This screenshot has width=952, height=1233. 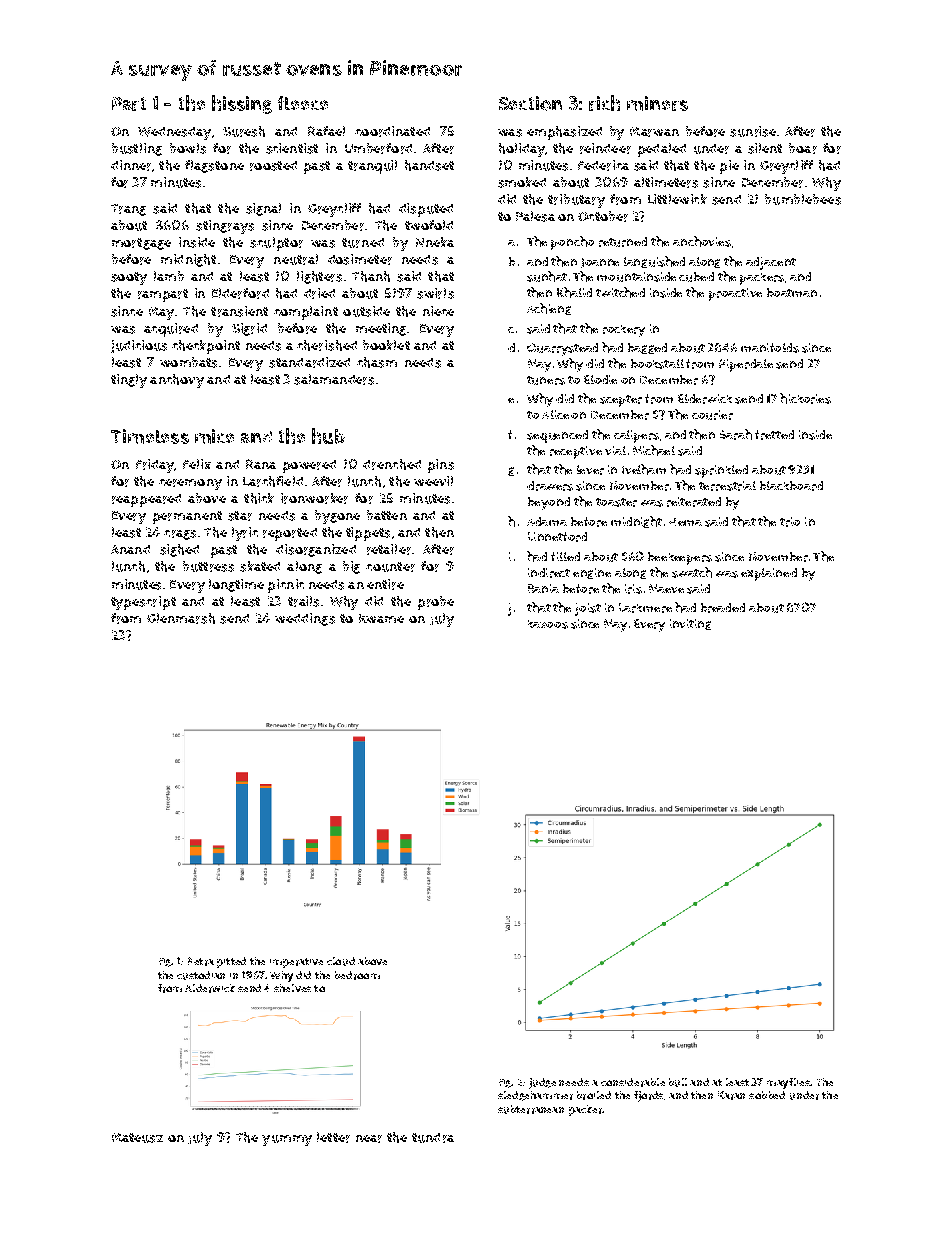 What do you see at coordinates (181, 618) in the screenshot?
I see `Glenmarsh` at bounding box center [181, 618].
